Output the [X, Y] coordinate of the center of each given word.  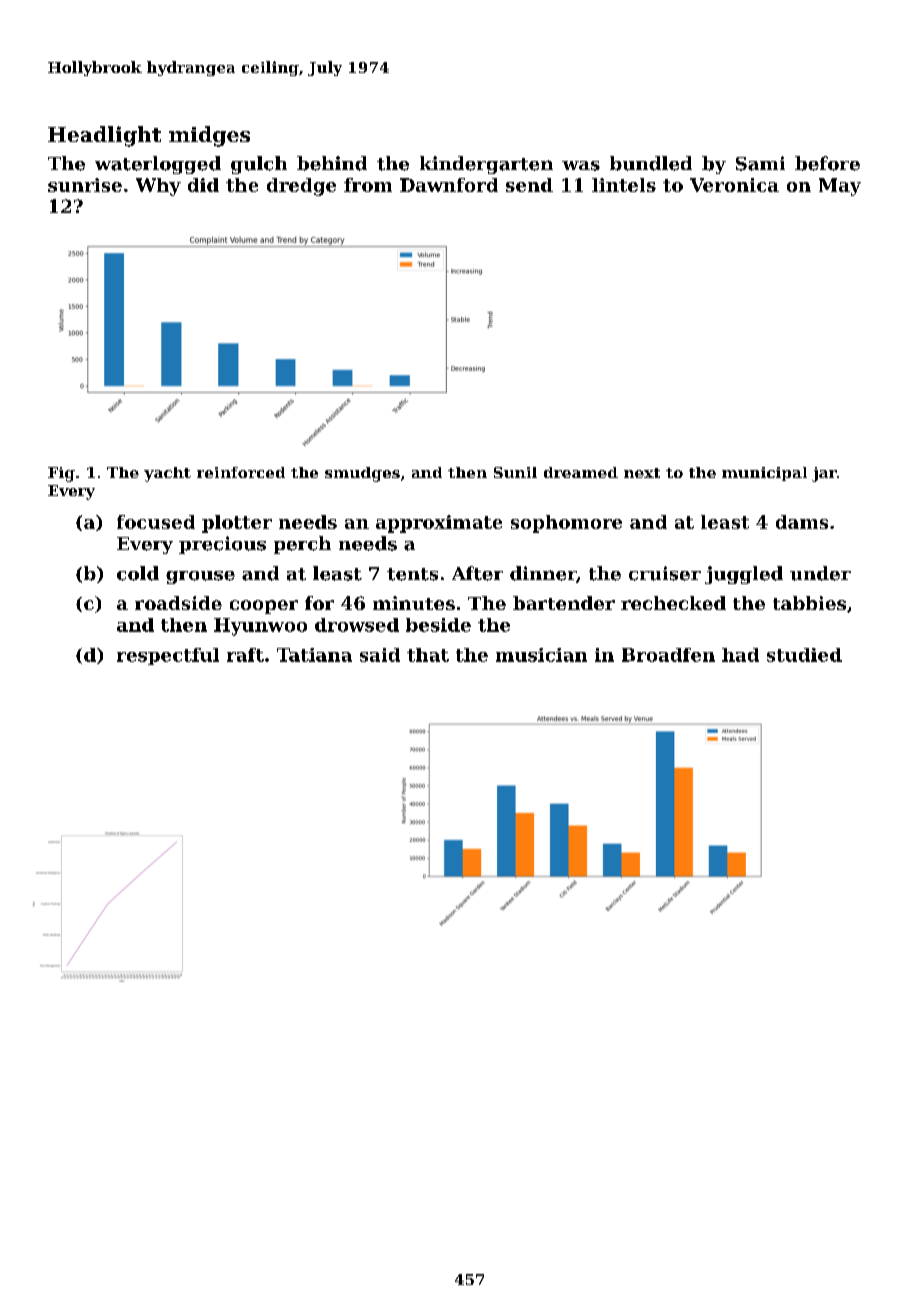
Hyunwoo [260, 627]
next [642, 473]
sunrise [85, 185]
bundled [651, 163]
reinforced [241, 472]
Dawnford [449, 185]
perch [302, 545]
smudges [362, 474]
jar [824, 474]
